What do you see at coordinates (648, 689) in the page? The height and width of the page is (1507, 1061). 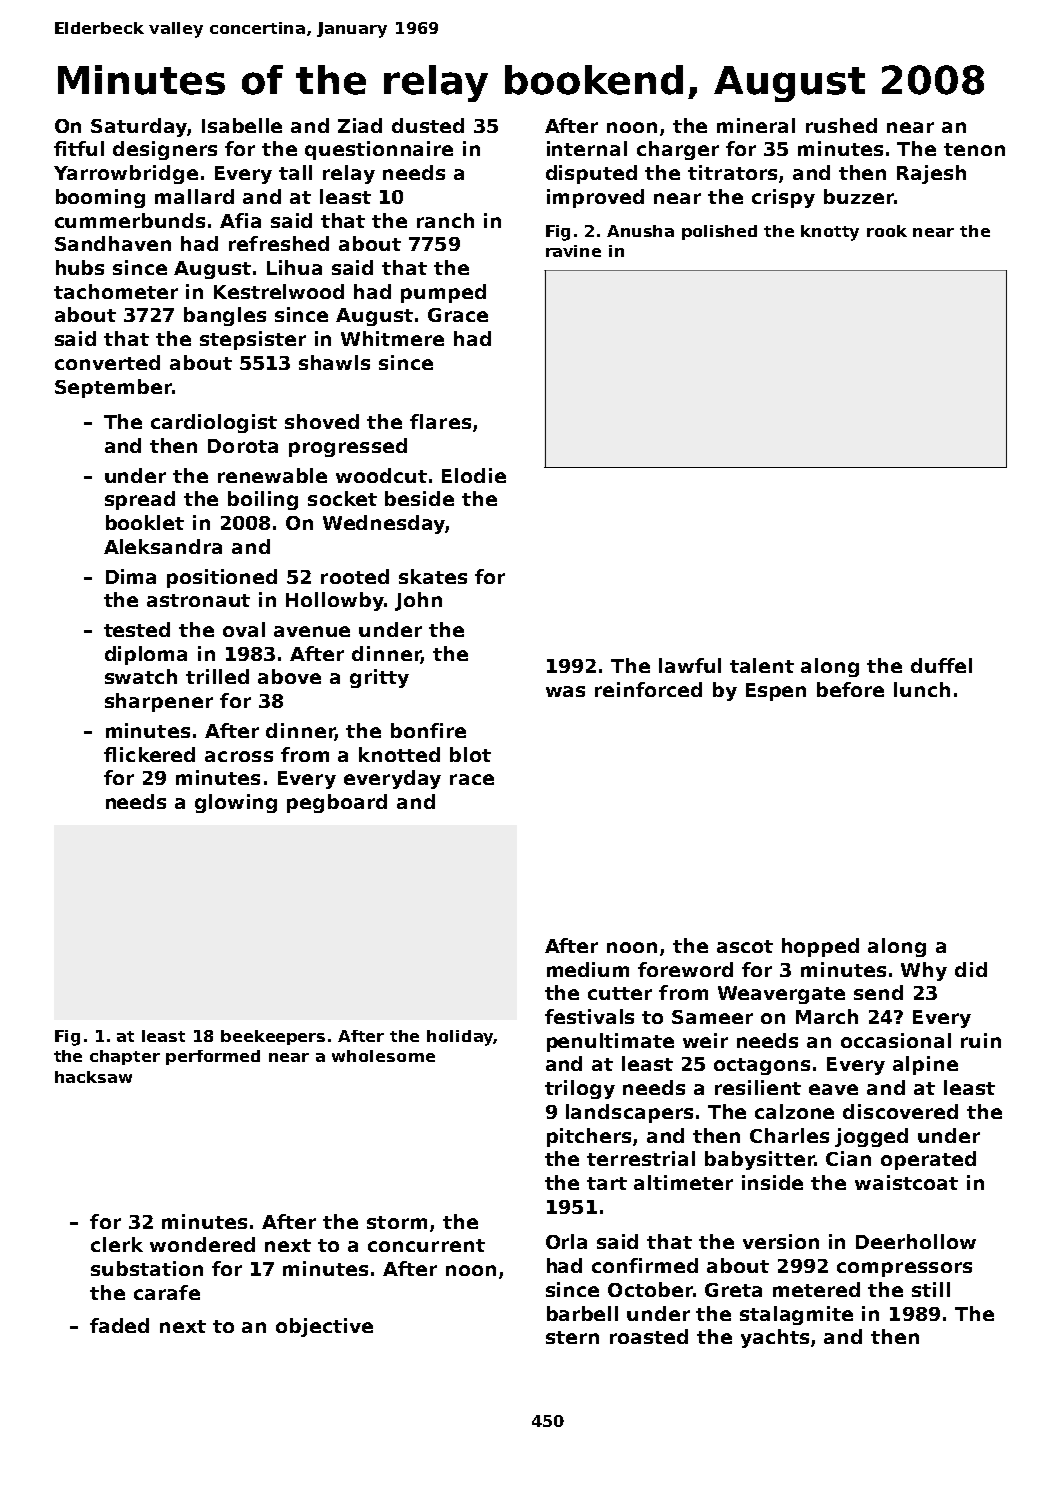 I see `reinforced` at bounding box center [648, 689].
